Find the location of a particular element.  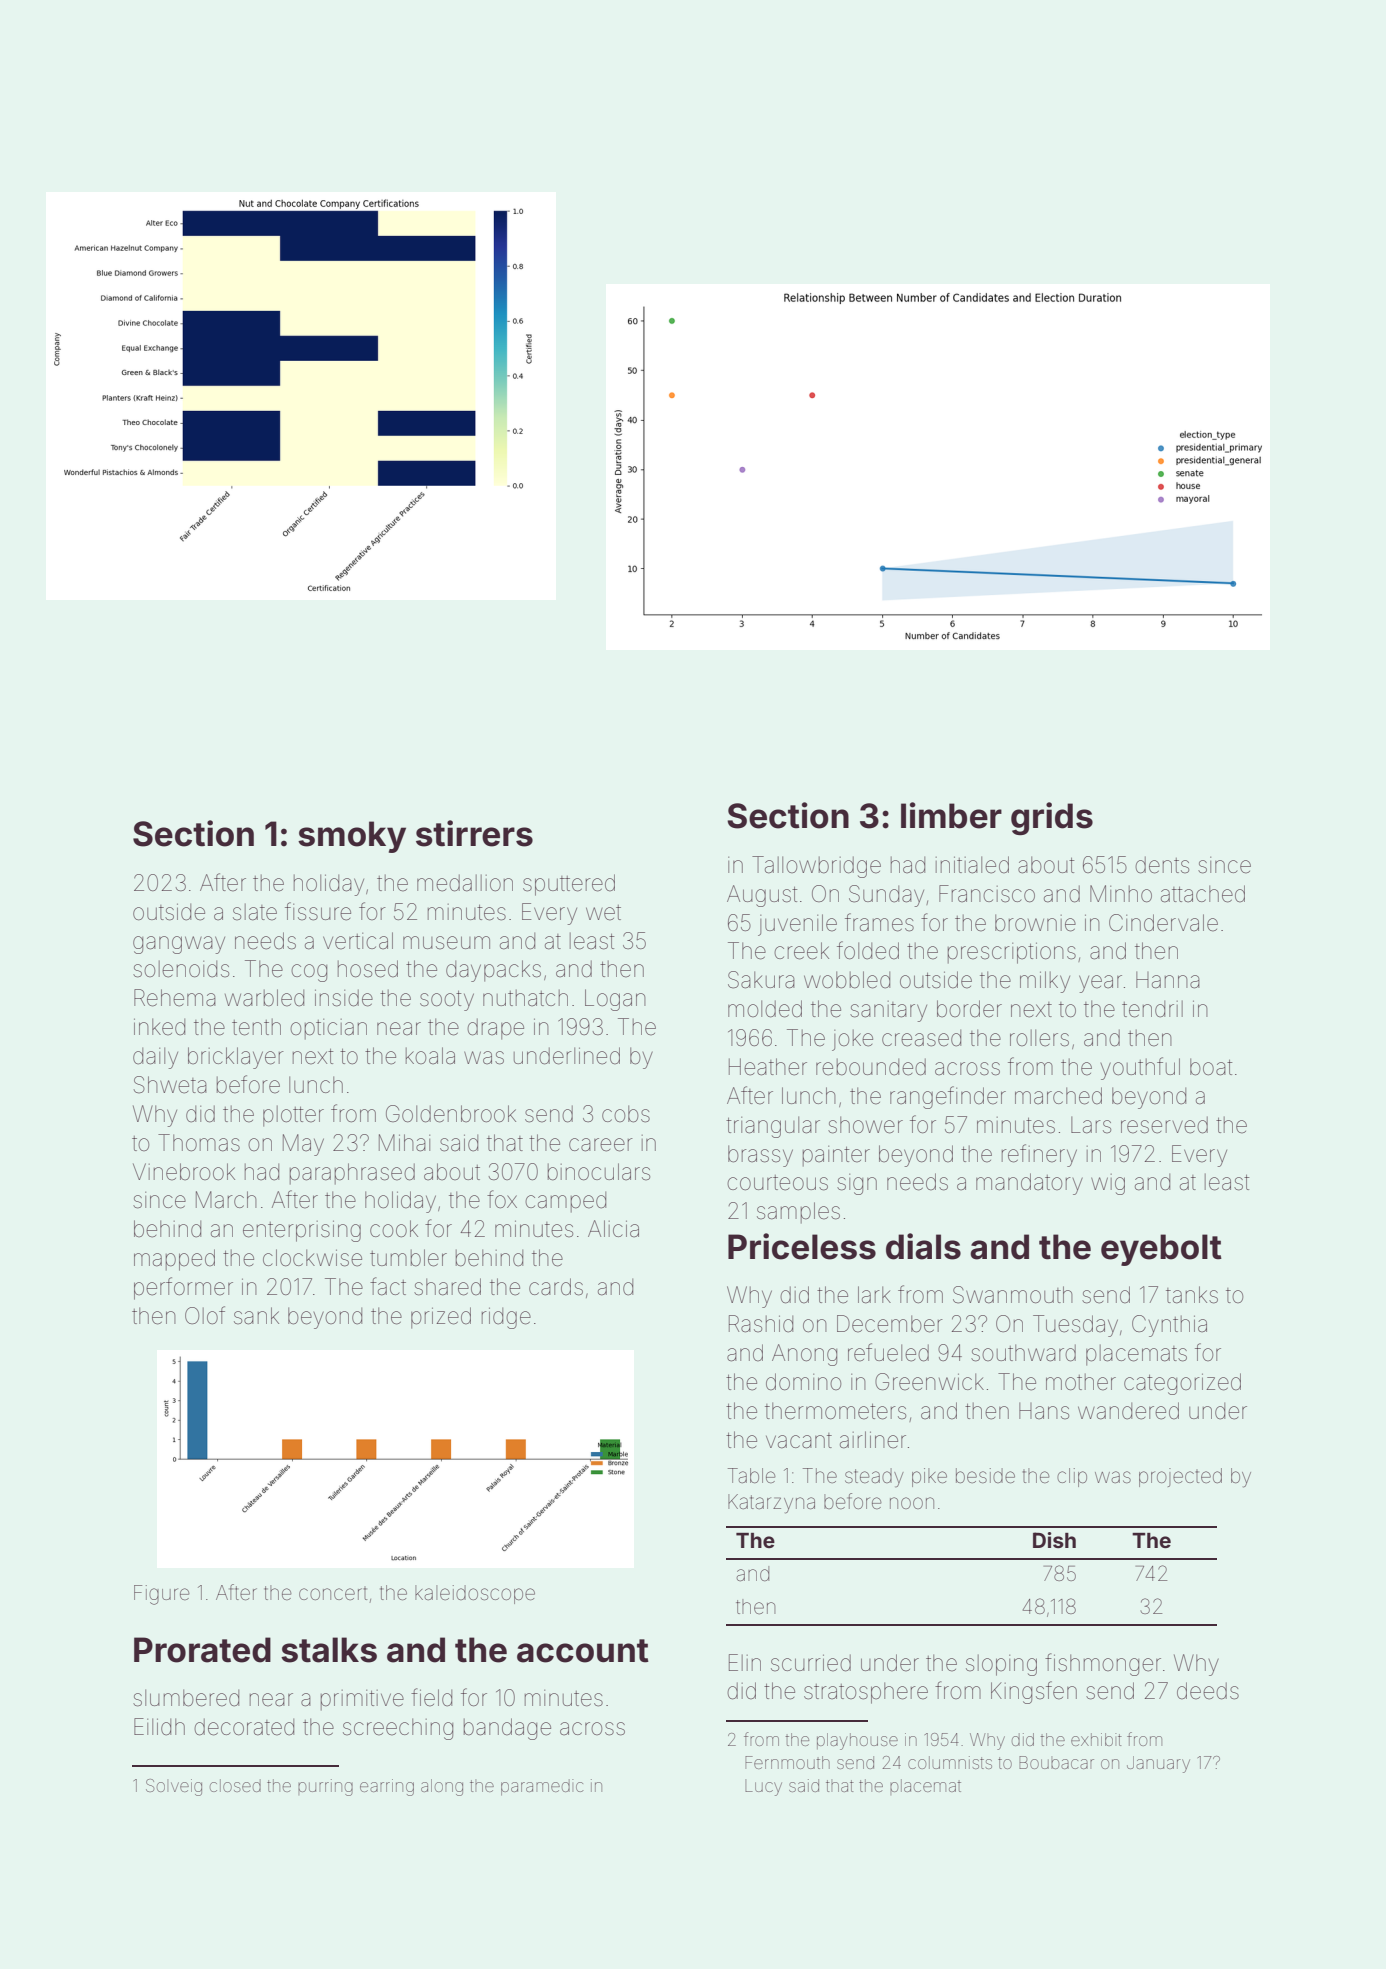

smoky is located at coordinates (352, 837).
